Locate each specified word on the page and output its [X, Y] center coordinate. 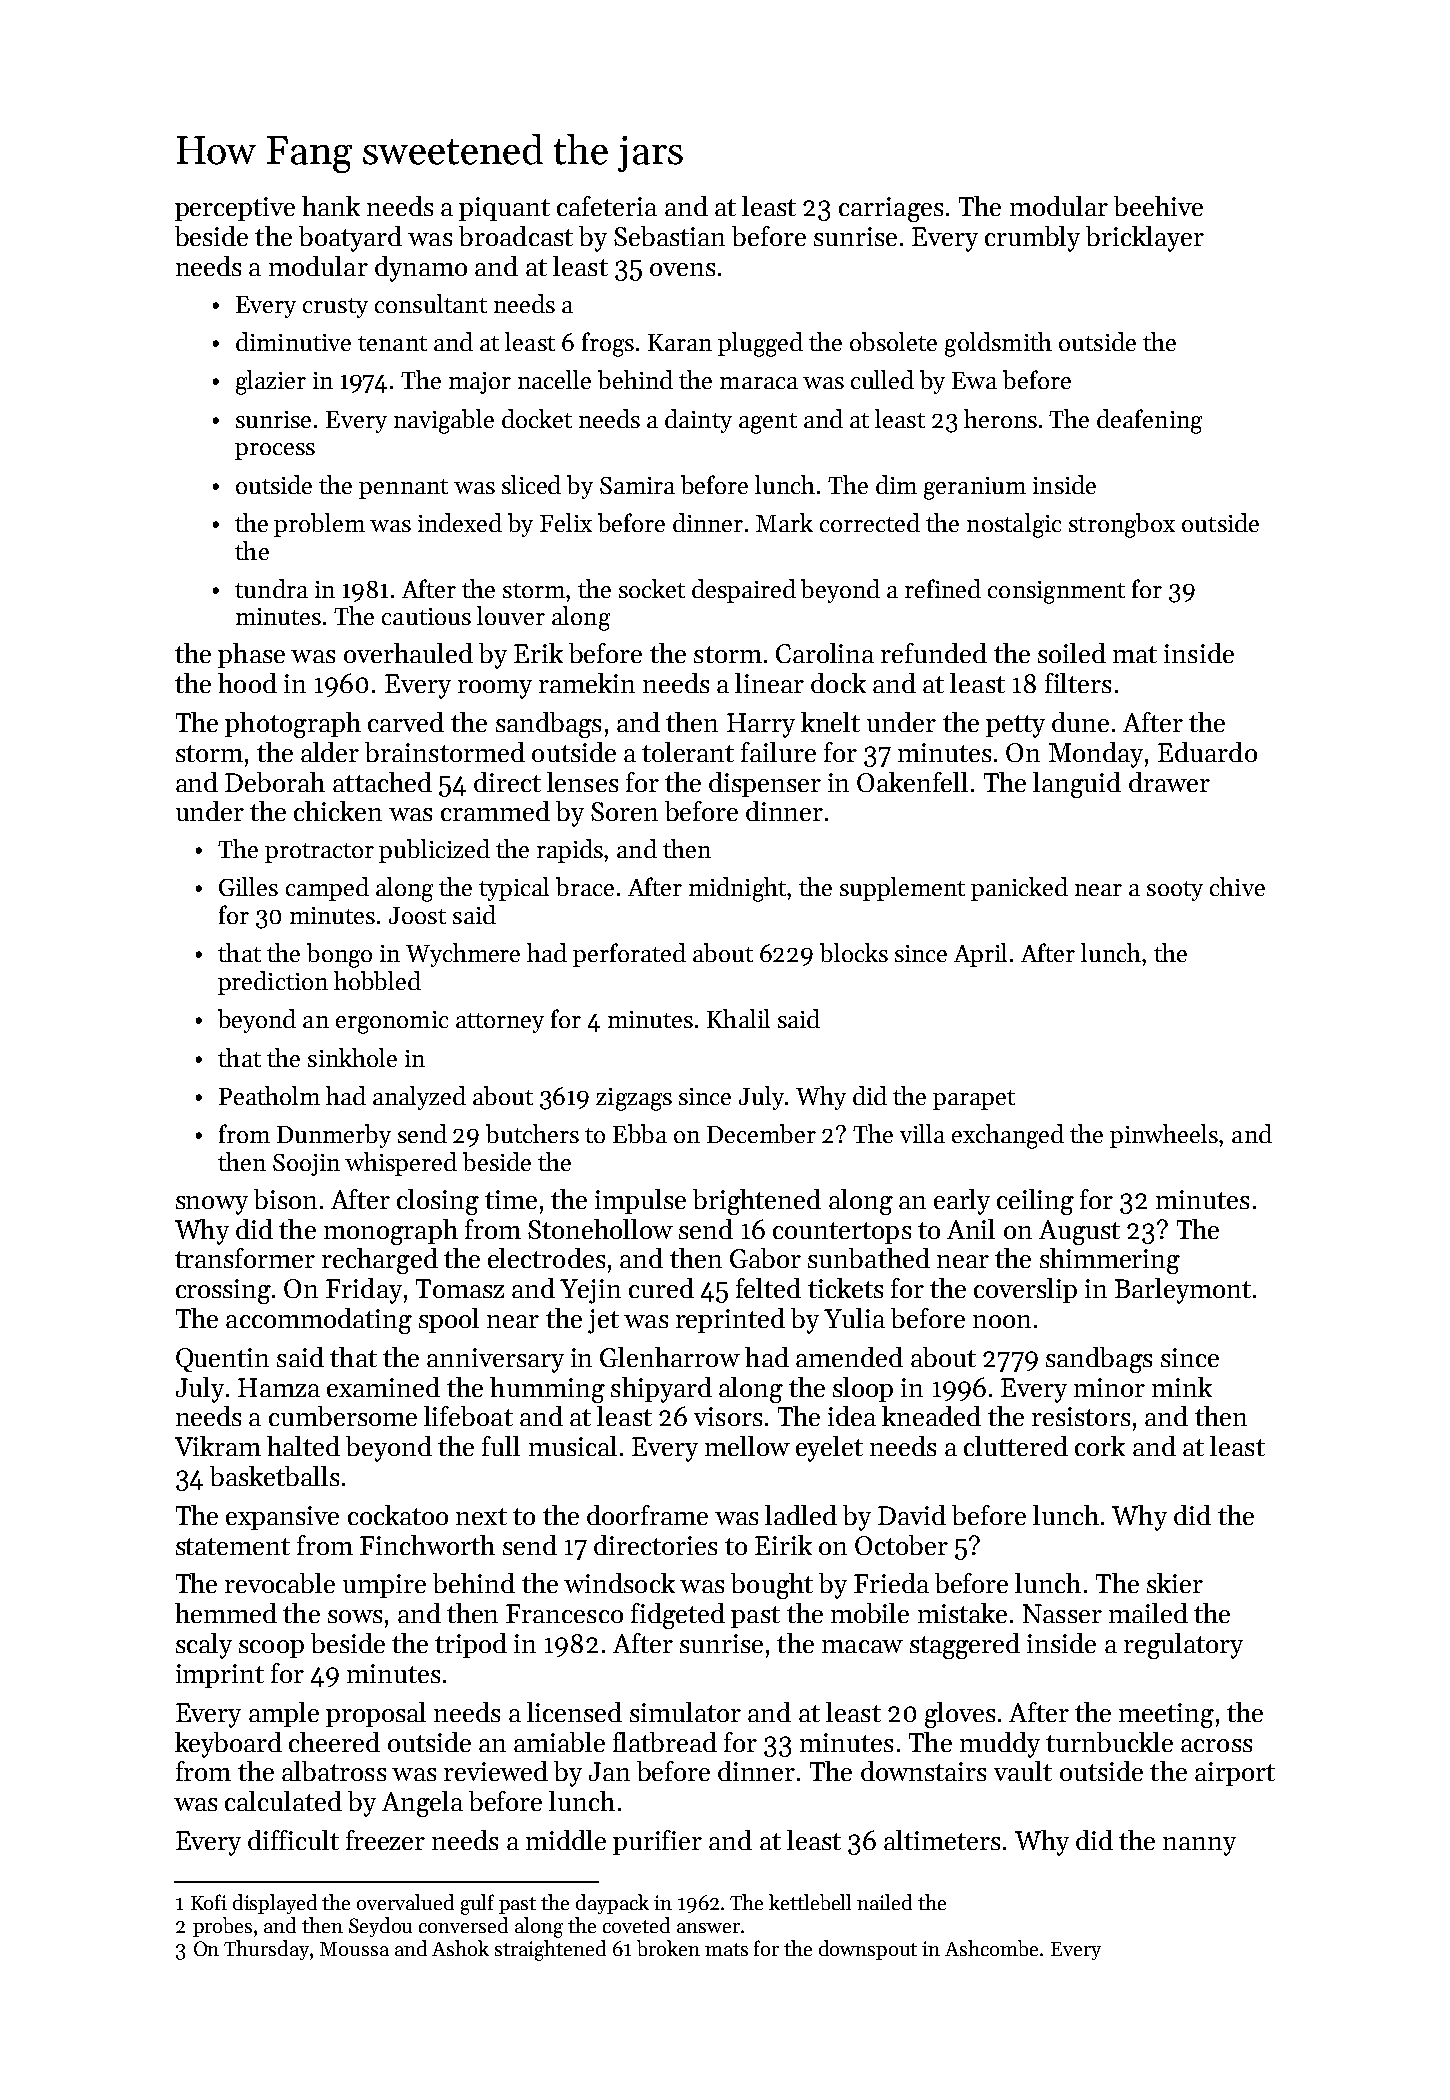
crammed [495, 811]
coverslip [1025, 1290]
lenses [582, 782]
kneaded [931, 1416]
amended [849, 1357]
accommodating [319, 1321]
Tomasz [460, 1288]
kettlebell [810, 1902]
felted [768, 1288]
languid [1077, 785]
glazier [271, 382]
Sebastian [669, 236]
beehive [1158, 206]
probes [222, 1927]
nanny [1199, 1846]
